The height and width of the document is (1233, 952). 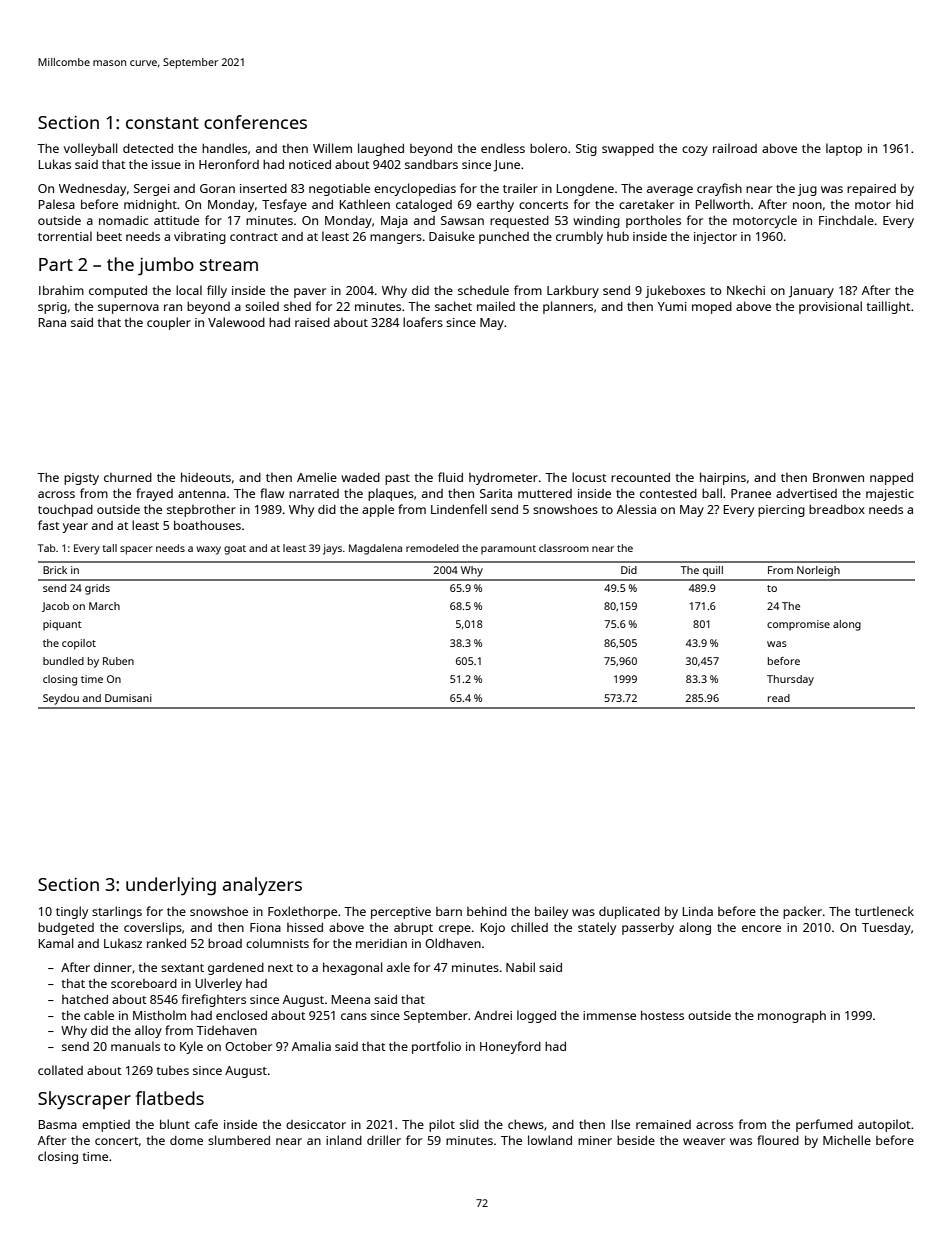 I want to click on paramount, so click(x=508, y=549).
